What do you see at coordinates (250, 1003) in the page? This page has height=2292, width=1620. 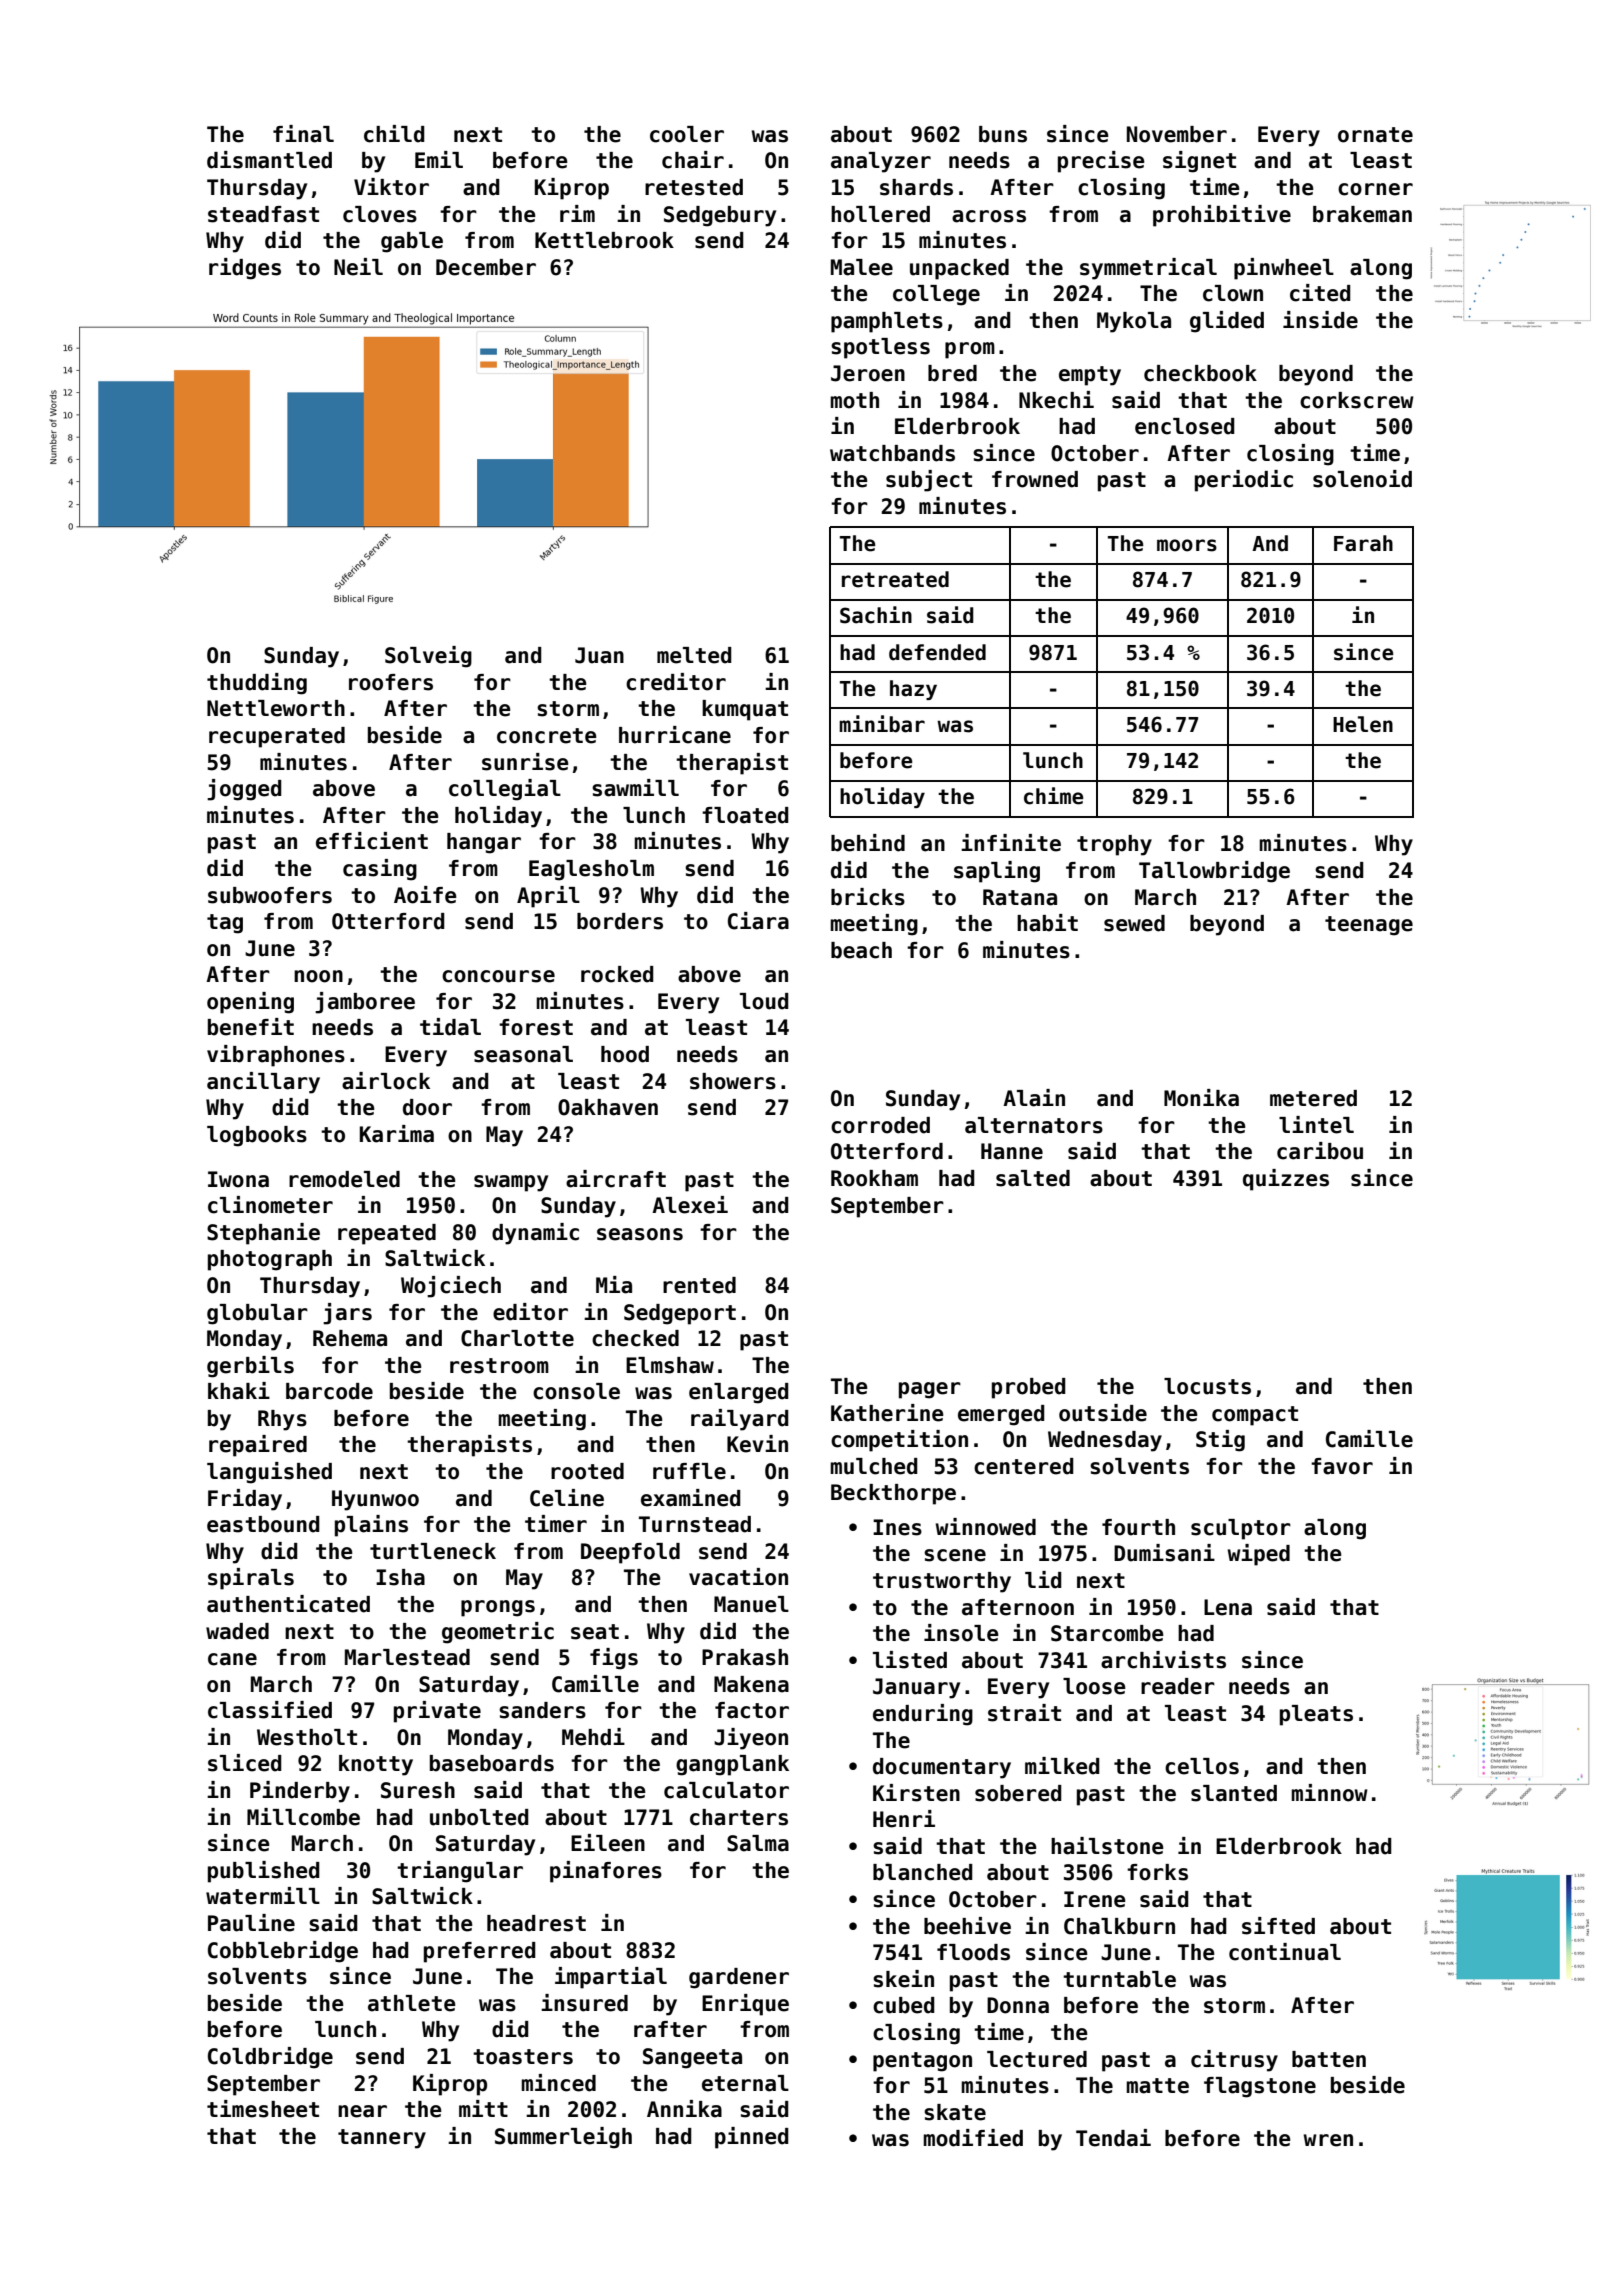 I see `opening` at bounding box center [250, 1003].
